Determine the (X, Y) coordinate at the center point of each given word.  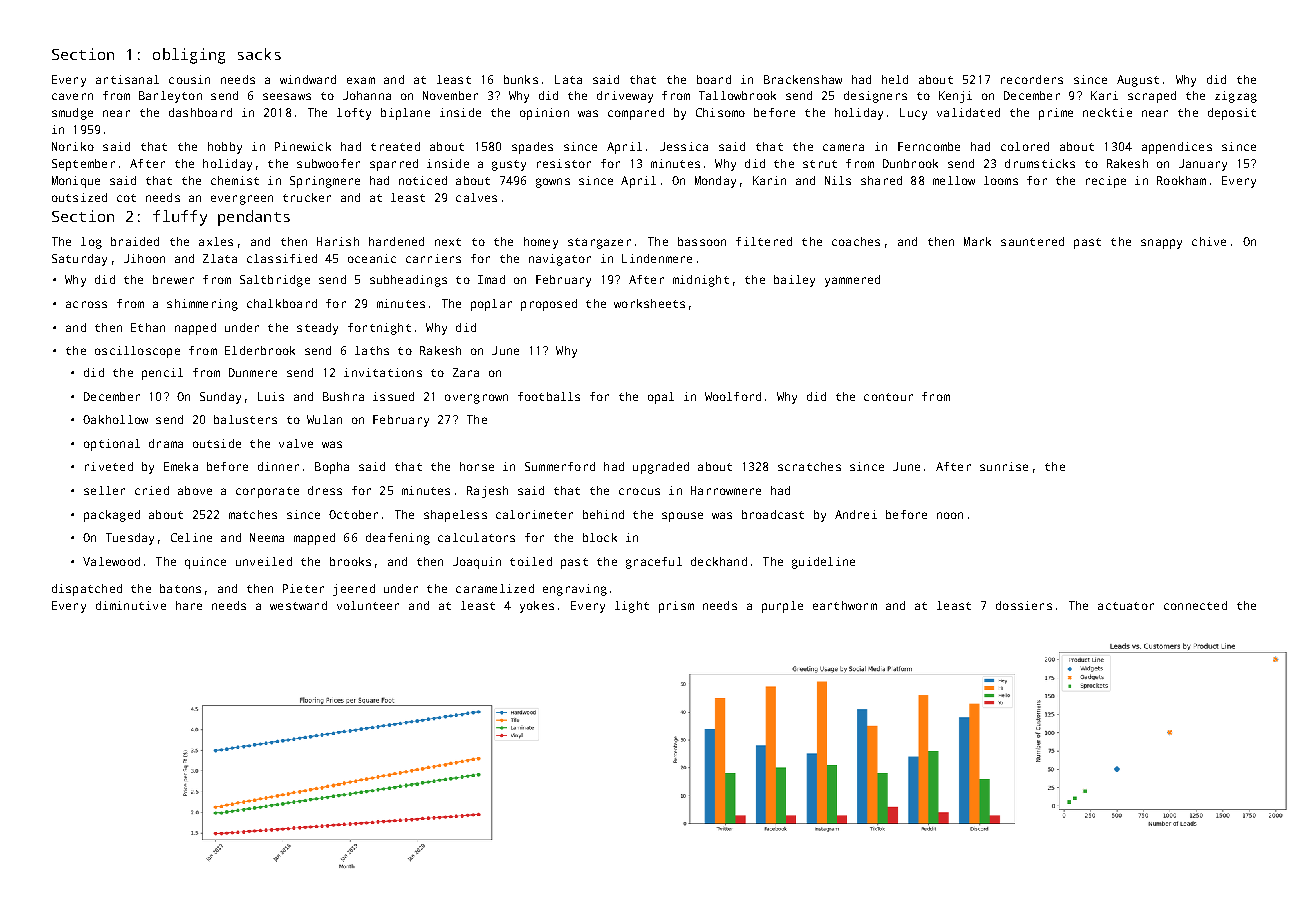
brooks (350, 561)
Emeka (181, 466)
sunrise (1004, 466)
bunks (521, 79)
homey (541, 243)
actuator (1126, 606)
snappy (1161, 244)
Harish (338, 241)
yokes (537, 607)
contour (888, 397)
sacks (259, 54)
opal (661, 398)
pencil (162, 374)
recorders (1032, 79)
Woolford (733, 396)
